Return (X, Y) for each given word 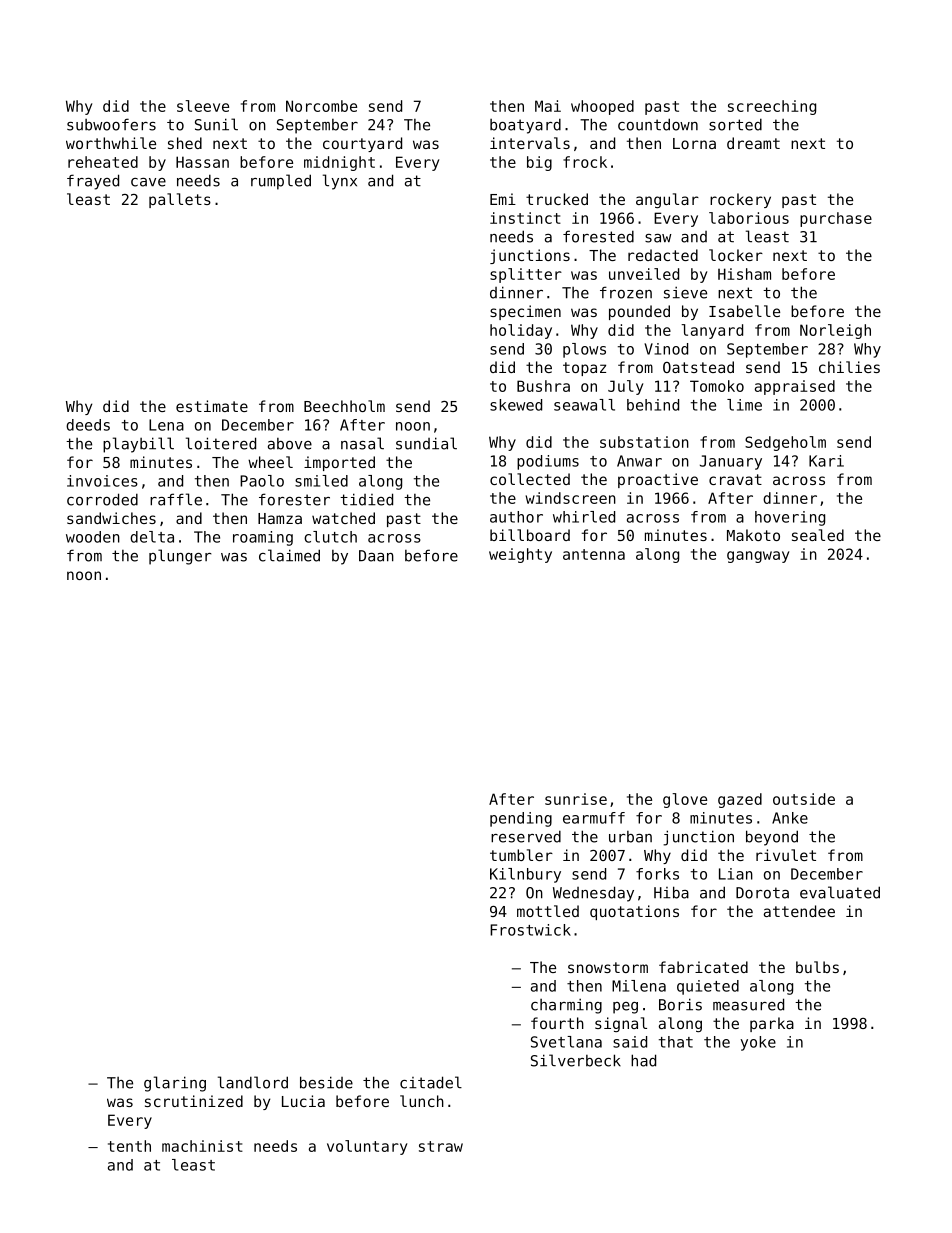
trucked (557, 199)
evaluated (840, 892)
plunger (180, 557)
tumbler (521, 855)
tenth (129, 1146)
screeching (772, 107)
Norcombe (321, 106)
